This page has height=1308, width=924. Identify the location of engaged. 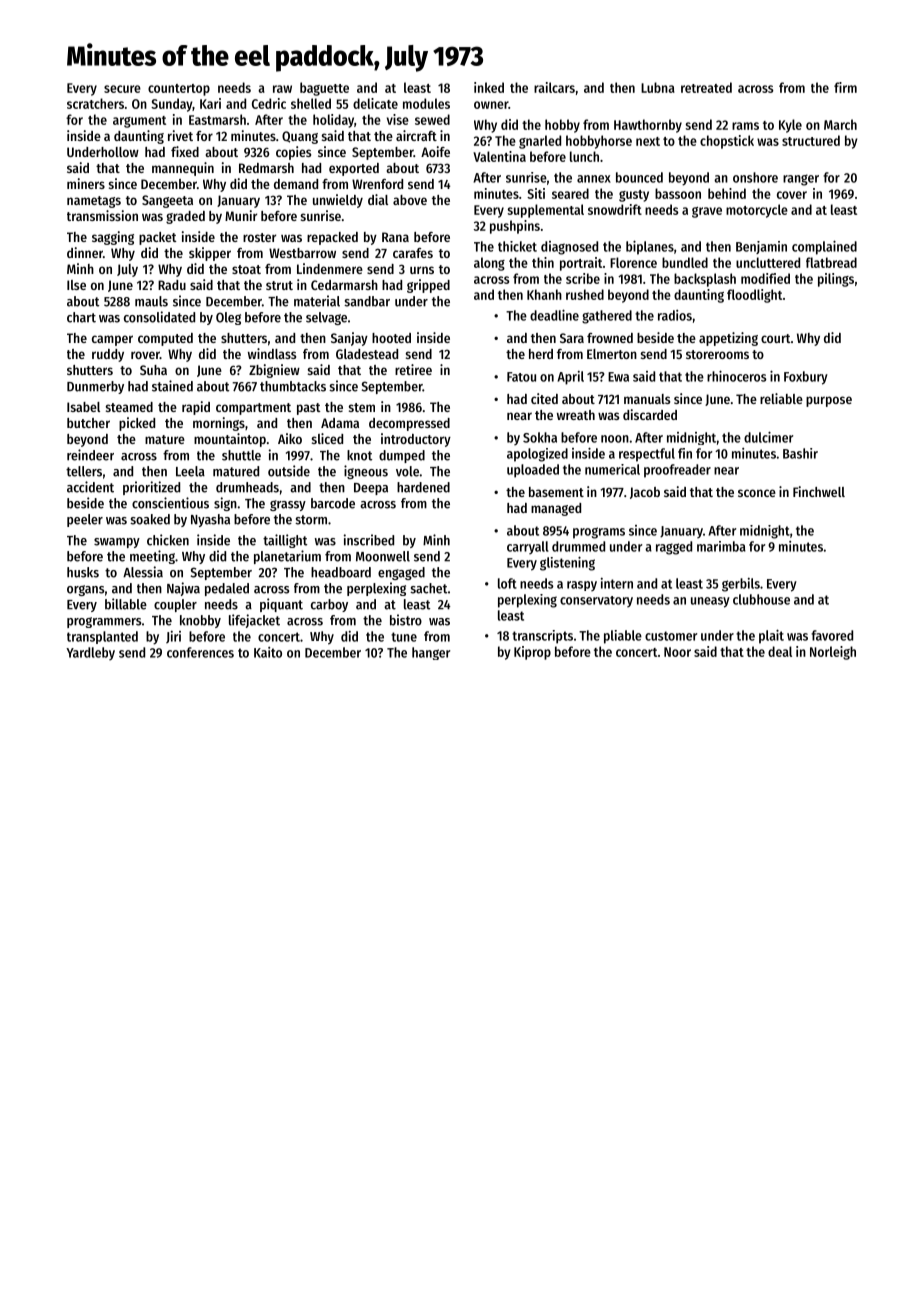
(401, 573).
